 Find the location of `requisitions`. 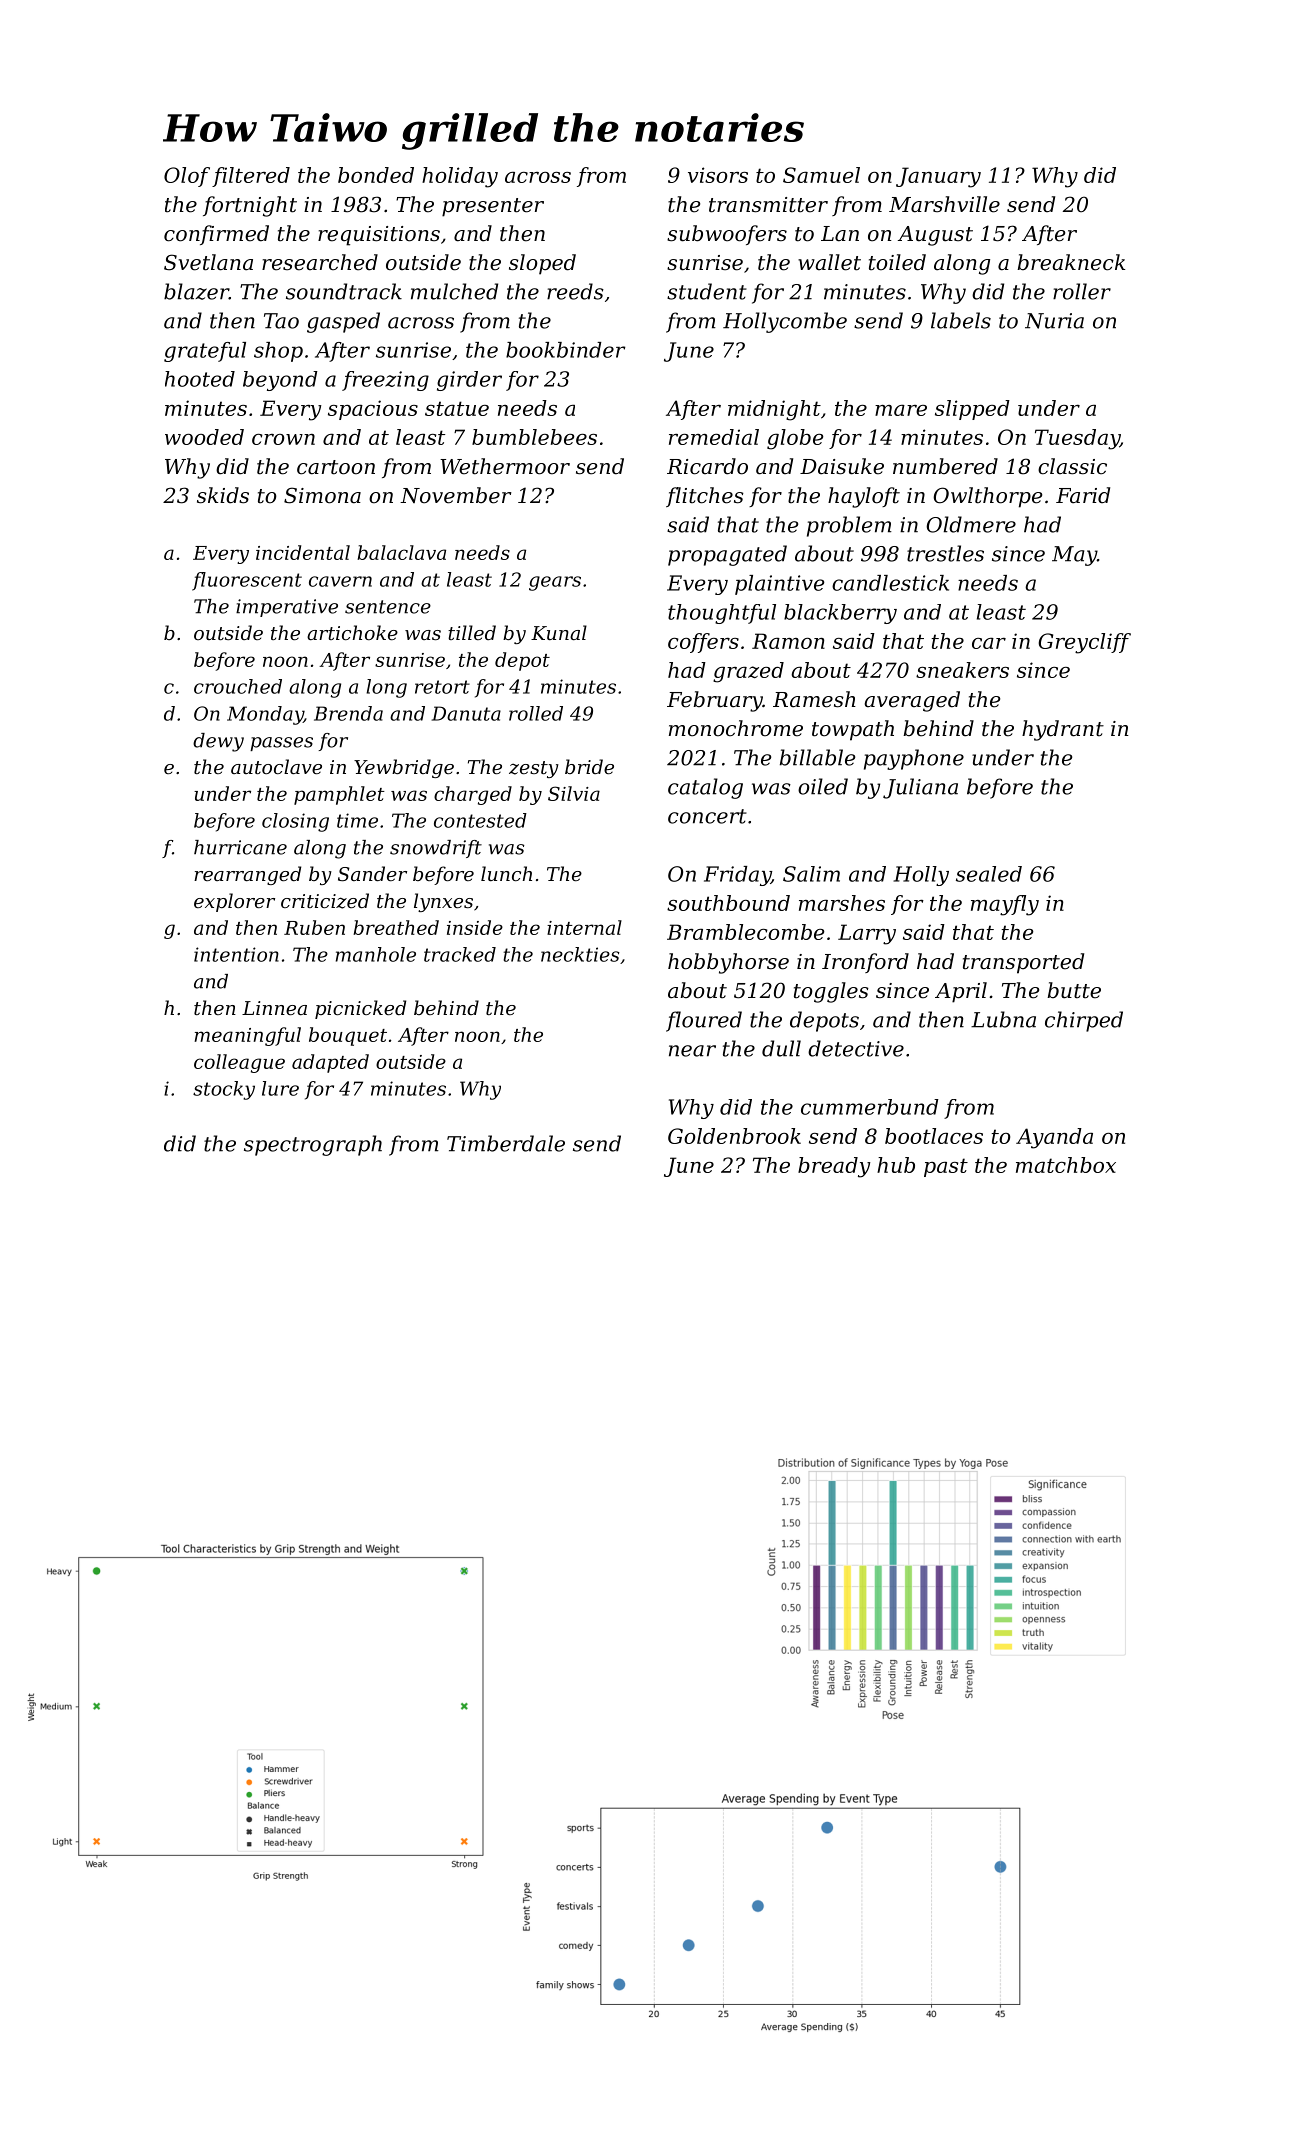

requisitions is located at coordinates (379, 236).
